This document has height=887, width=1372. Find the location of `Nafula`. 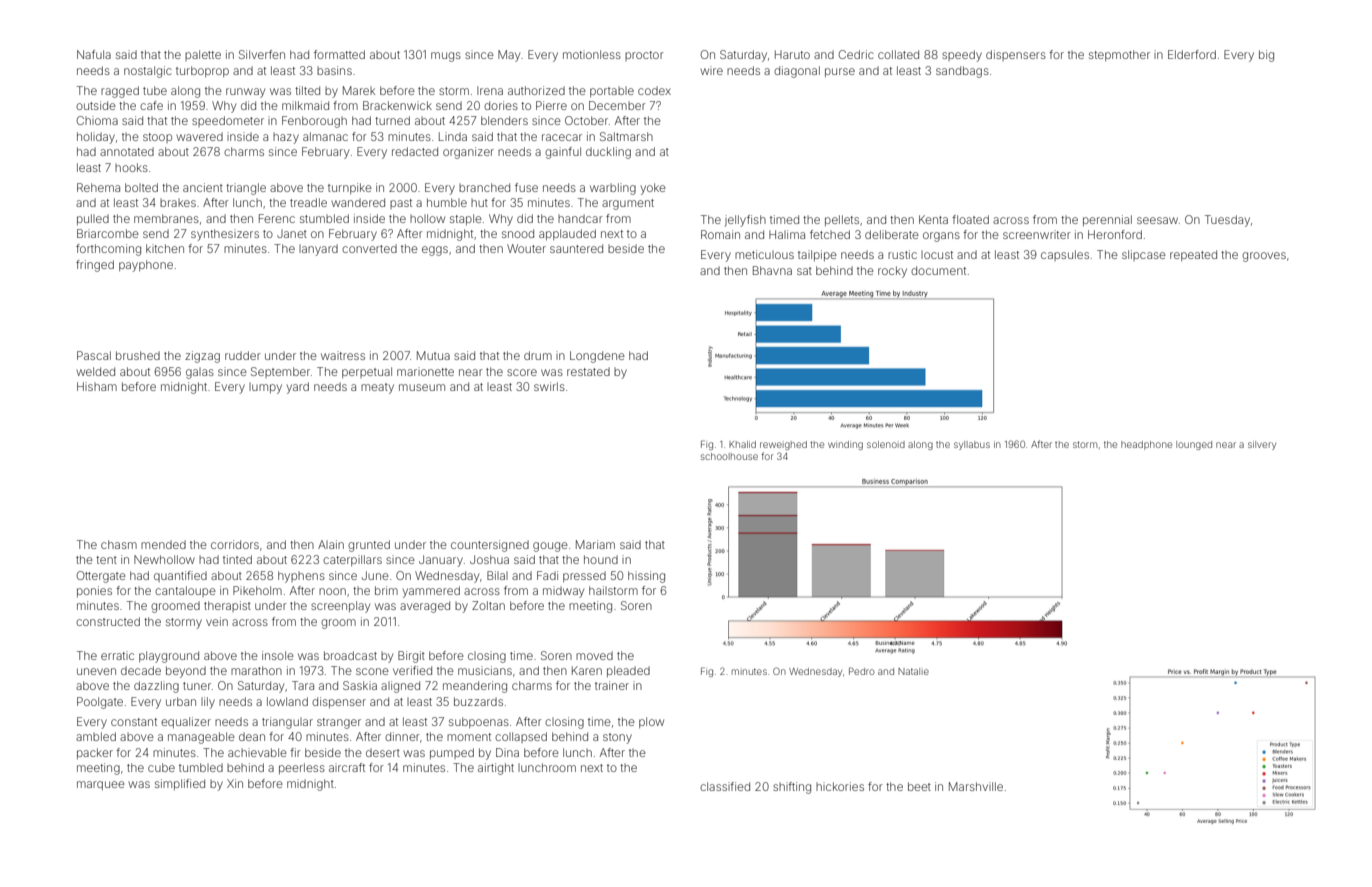

Nafula is located at coordinates (94, 54).
